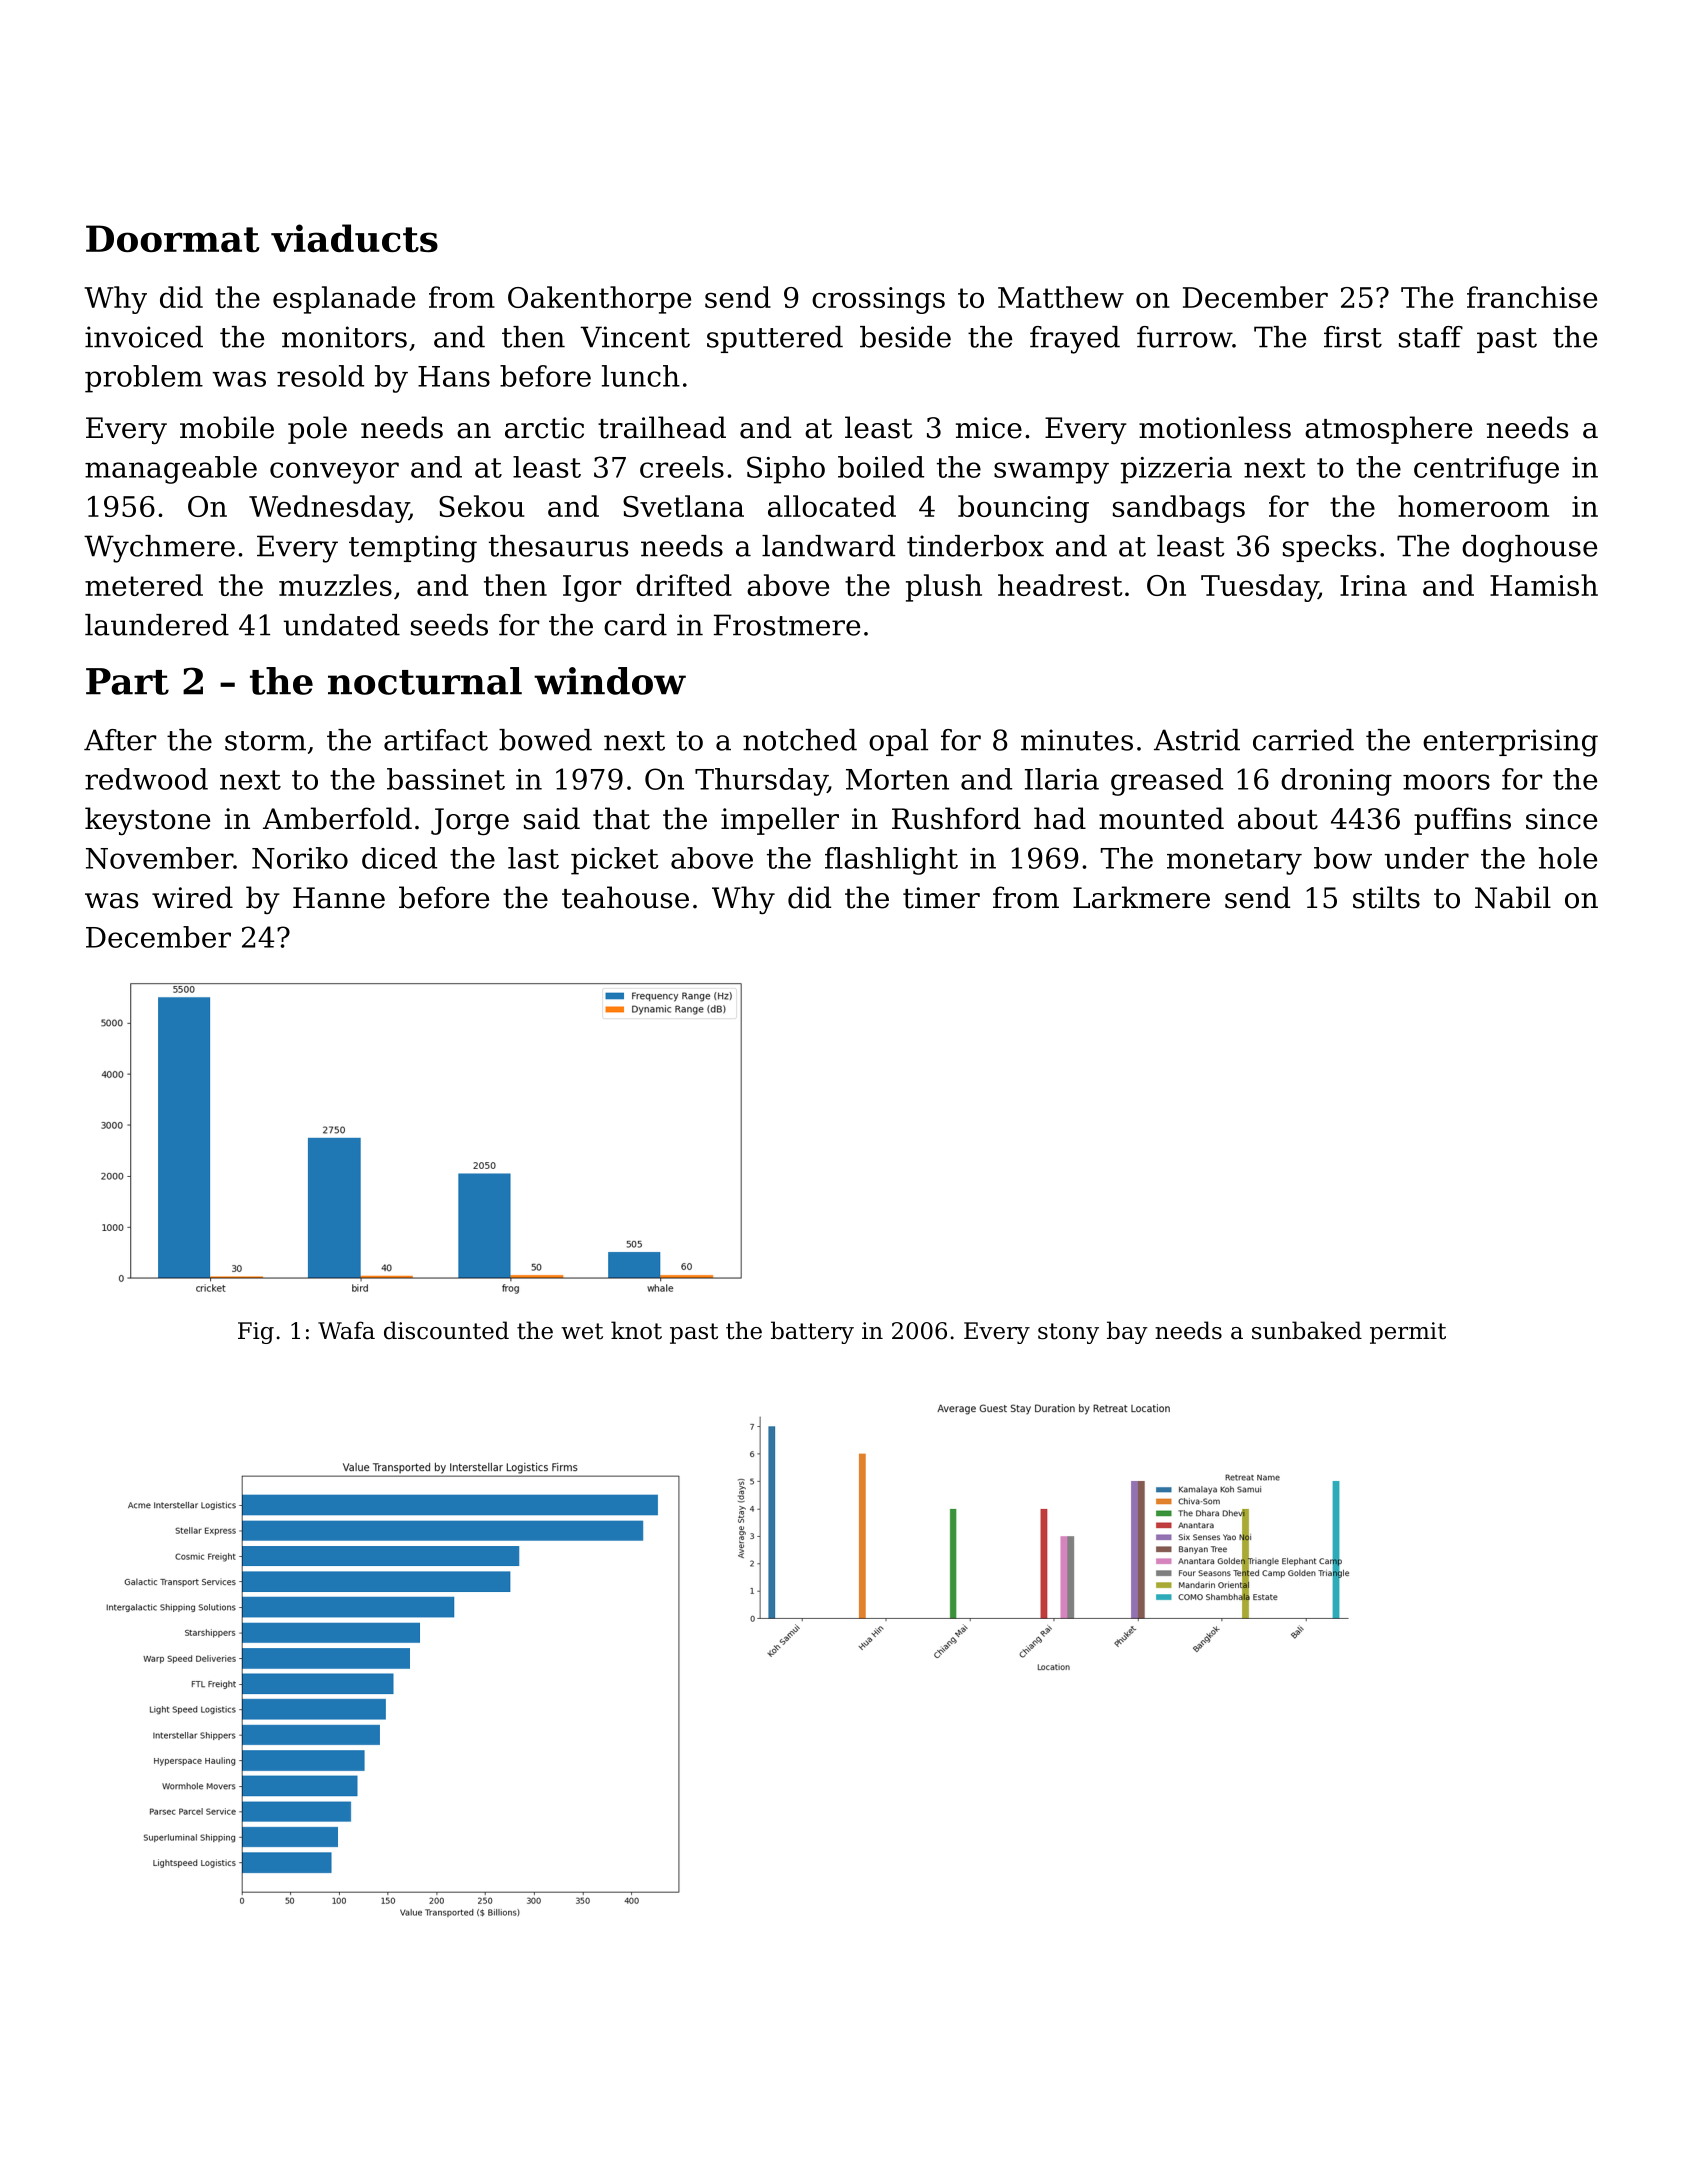 This document has width=1683, height=2178. What do you see at coordinates (1061, 297) in the document?
I see `Matthew` at bounding box center [1061, 297].
